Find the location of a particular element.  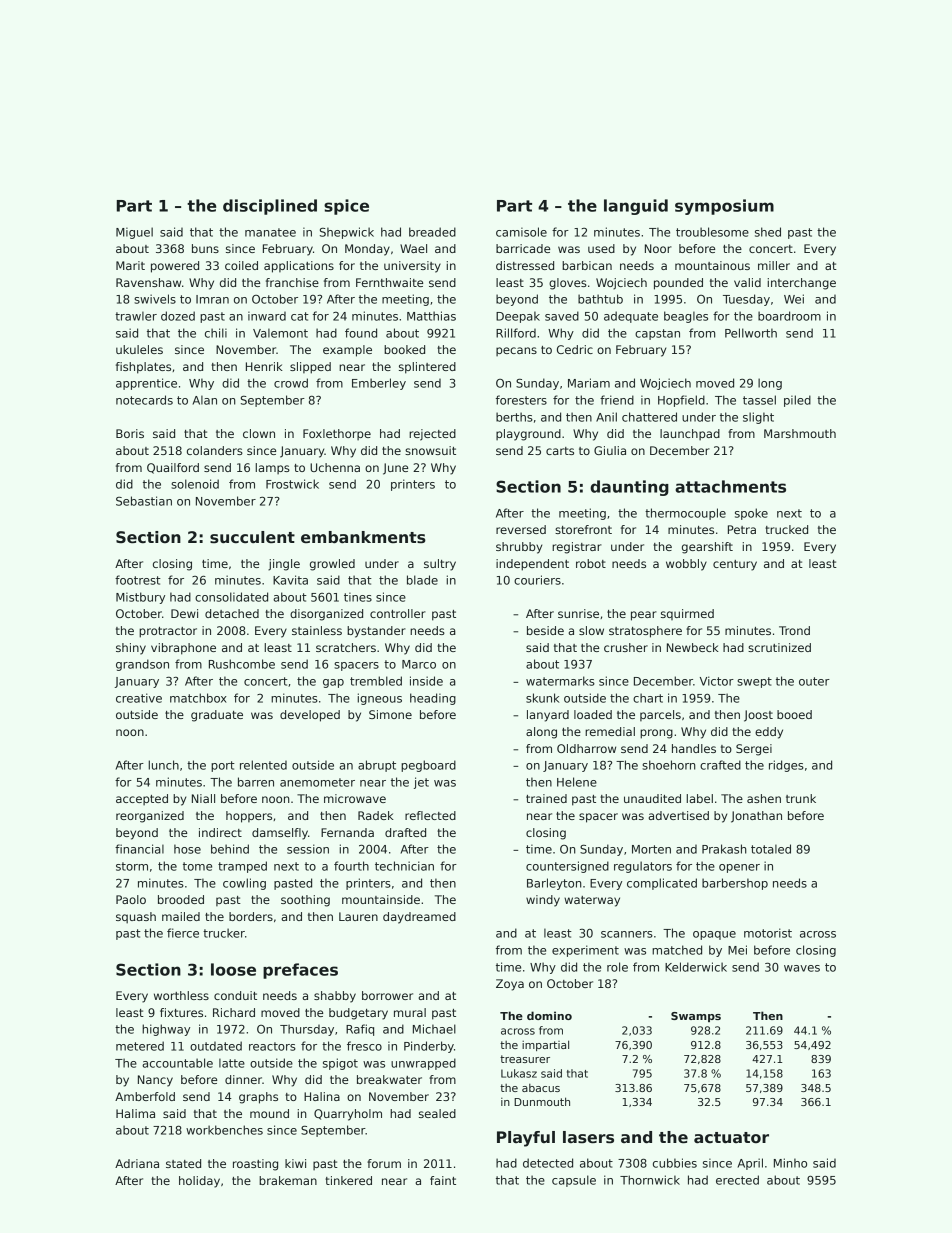

barren is located at coordinates (256, 782).
